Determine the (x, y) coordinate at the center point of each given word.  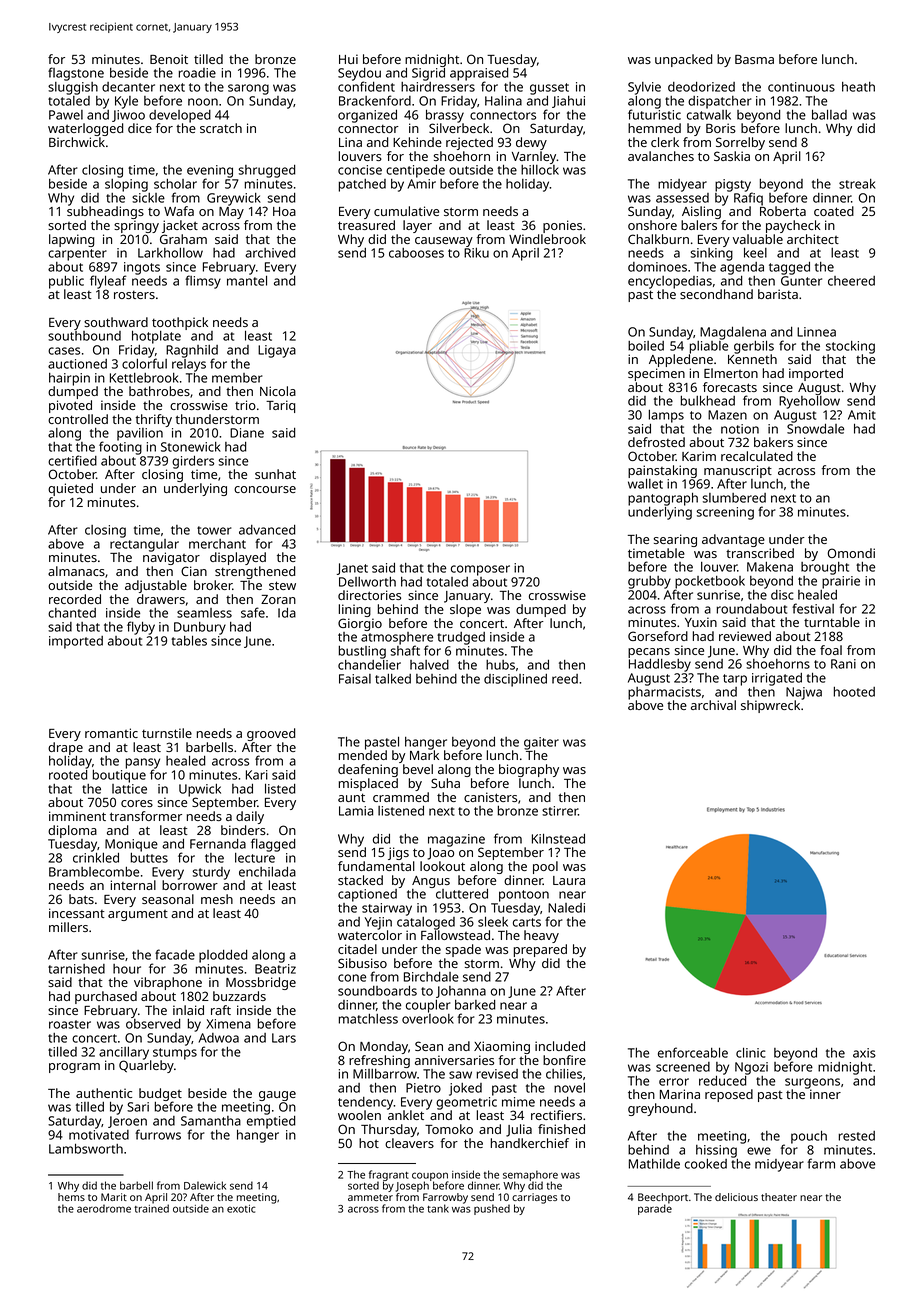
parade (655, 1209)
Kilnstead (558, 838)
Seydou (359, 75)
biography (529, 770)
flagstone (76, 74)
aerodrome (104, 1208)
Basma (754, 59)
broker (213, 585)
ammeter (370, 1197)
